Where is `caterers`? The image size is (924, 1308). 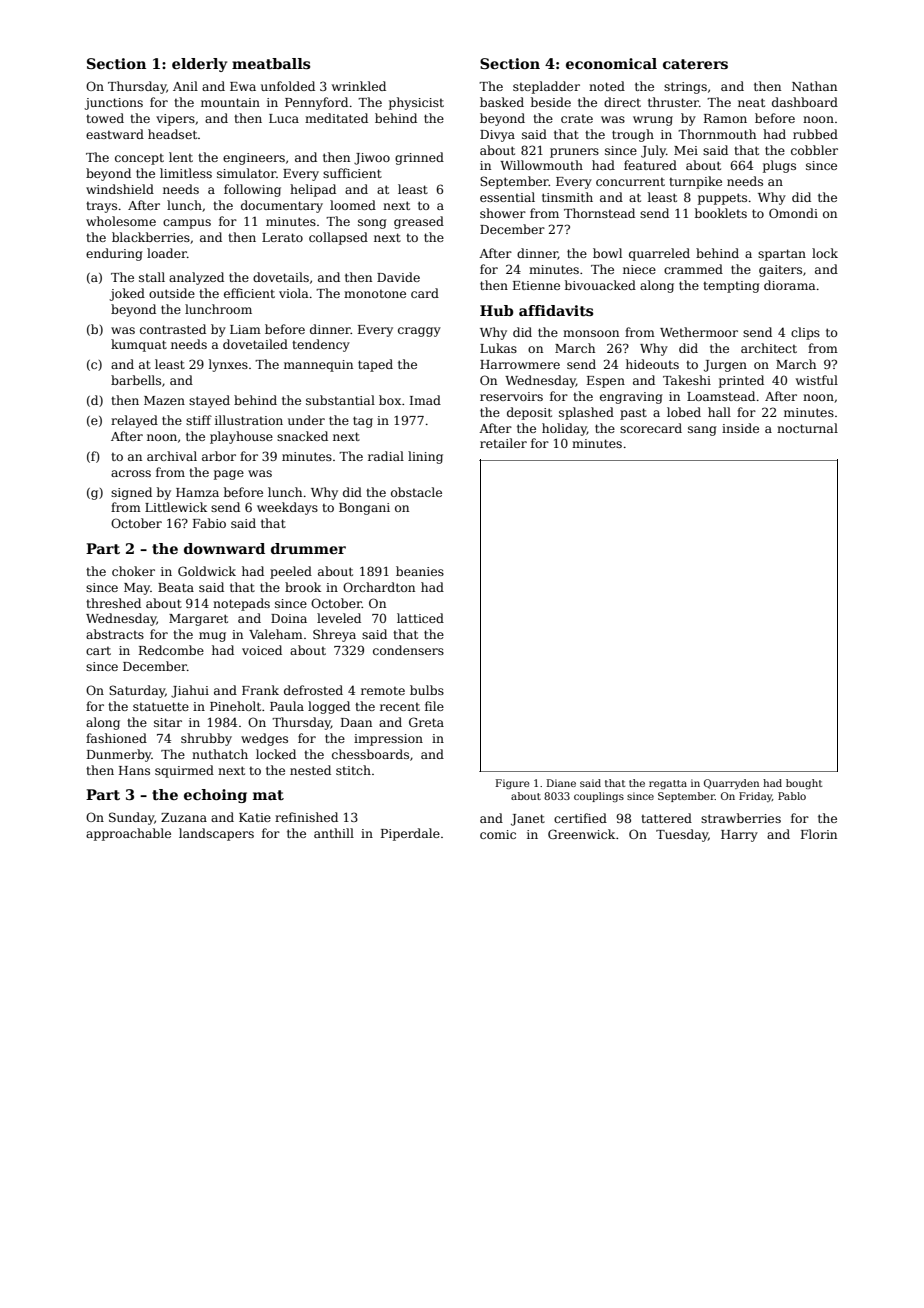 caterers is located at coordinates (695, 64).
